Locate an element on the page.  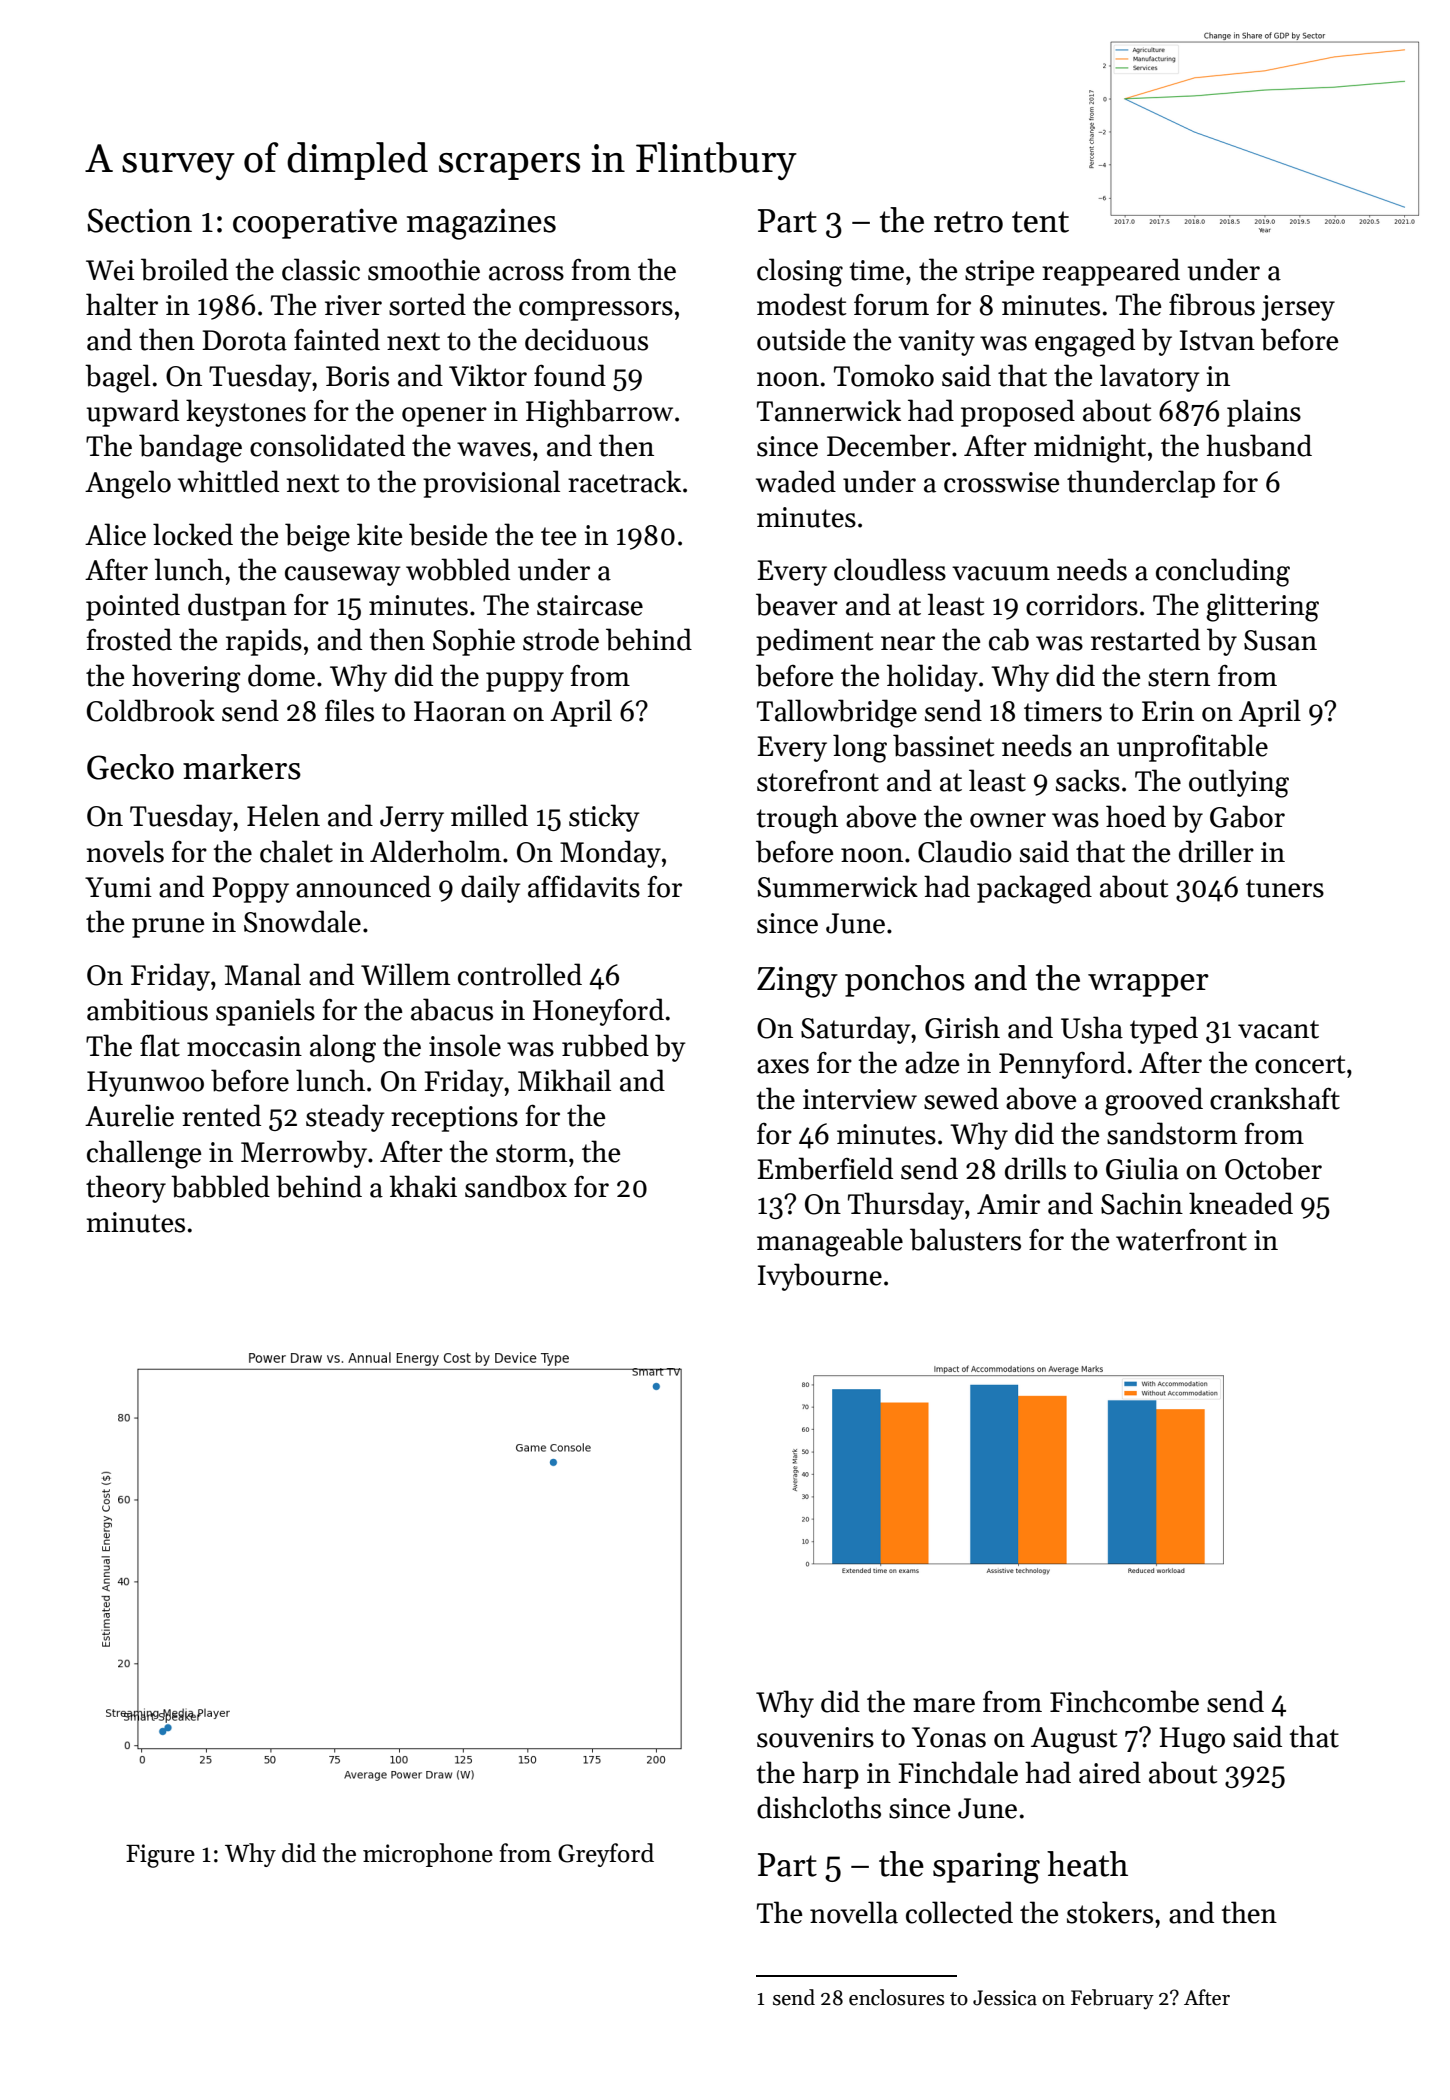
babbled is located at coordinates (220, 1186).
